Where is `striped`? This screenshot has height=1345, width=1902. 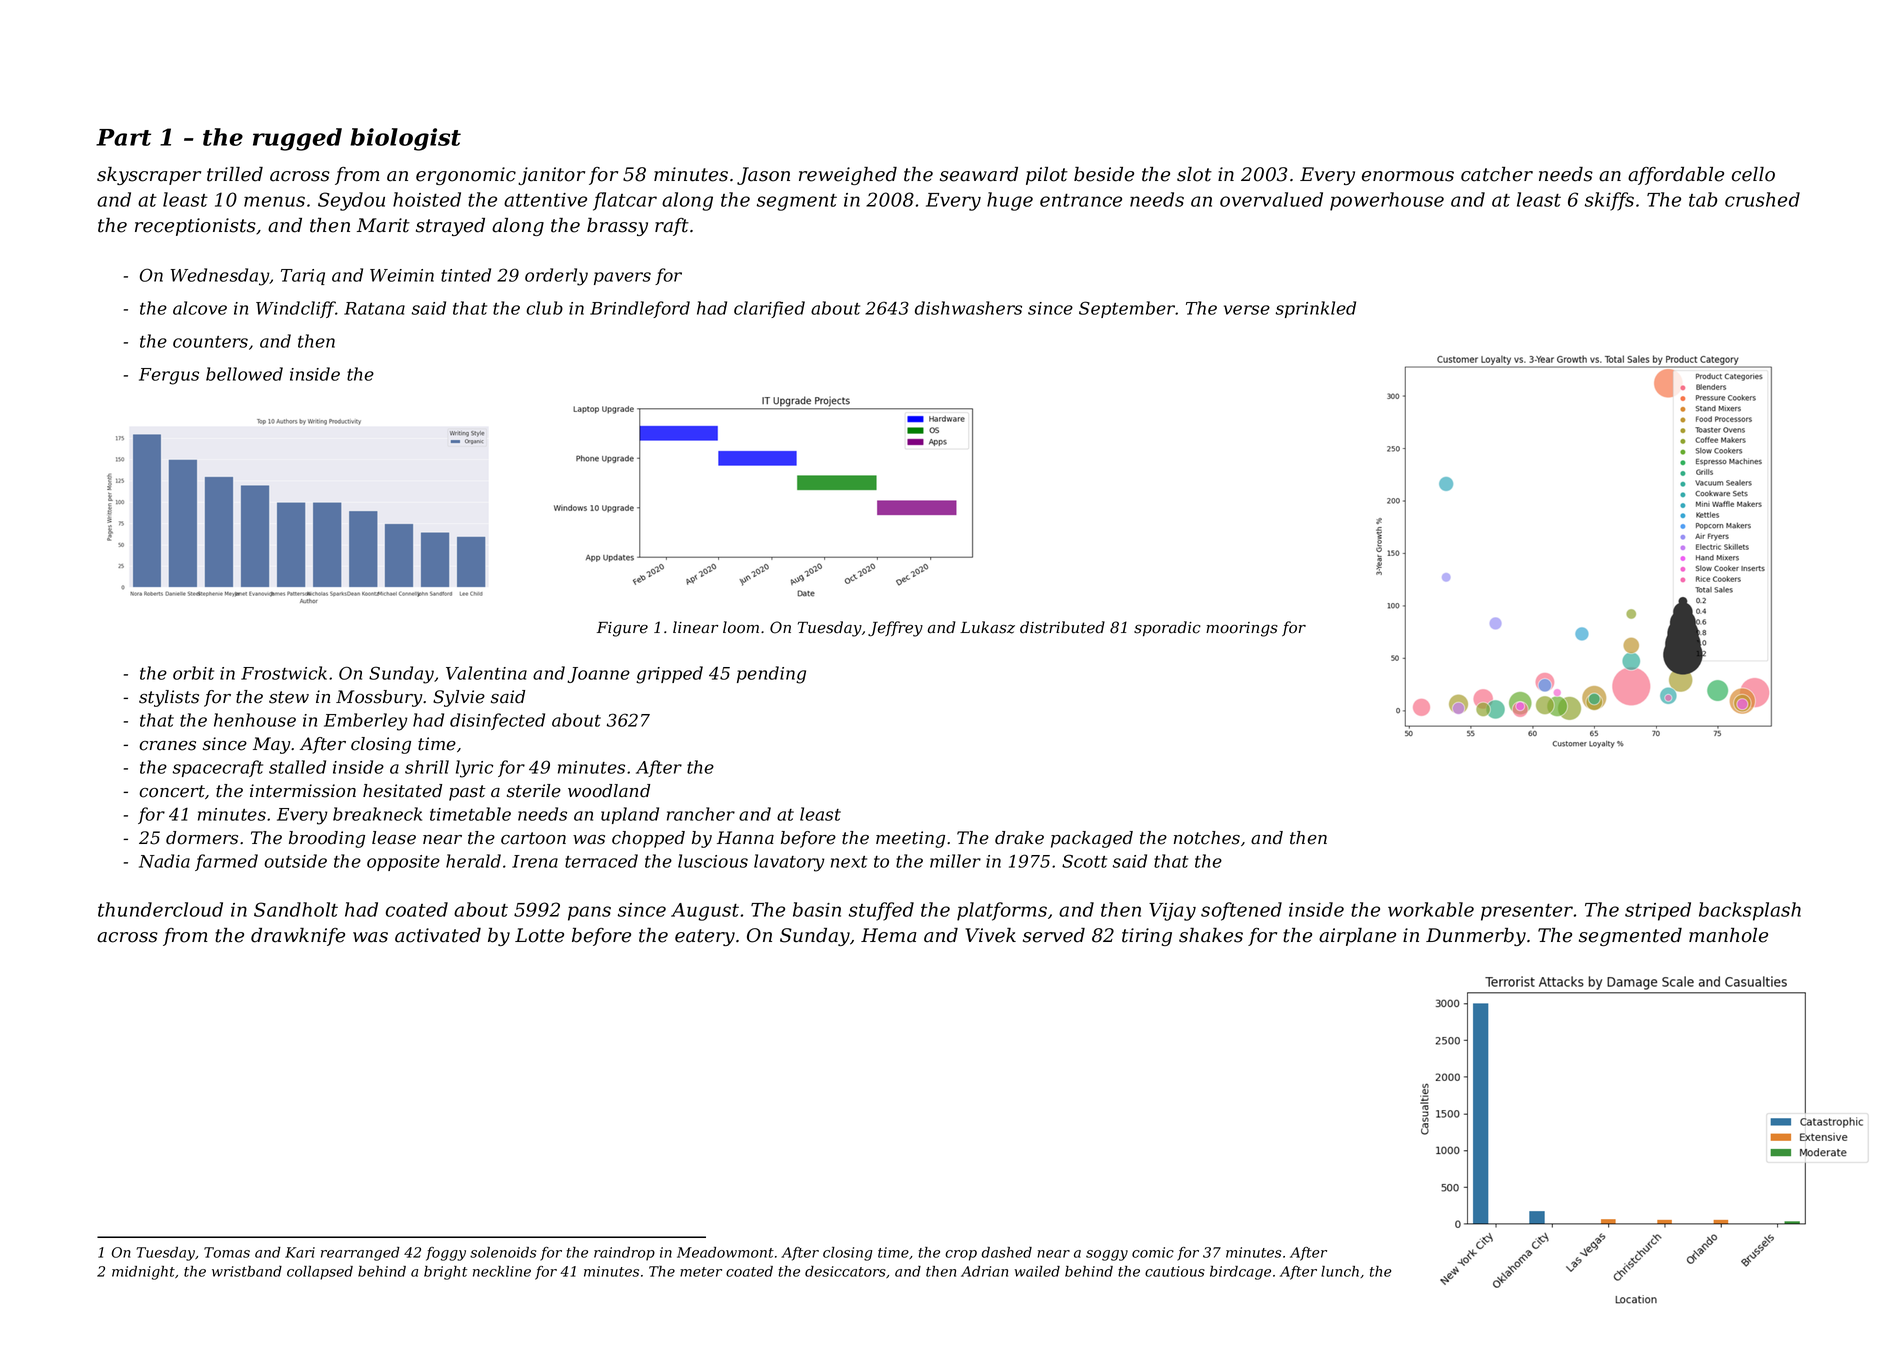 striped is located at coordinates (1658, 911).
